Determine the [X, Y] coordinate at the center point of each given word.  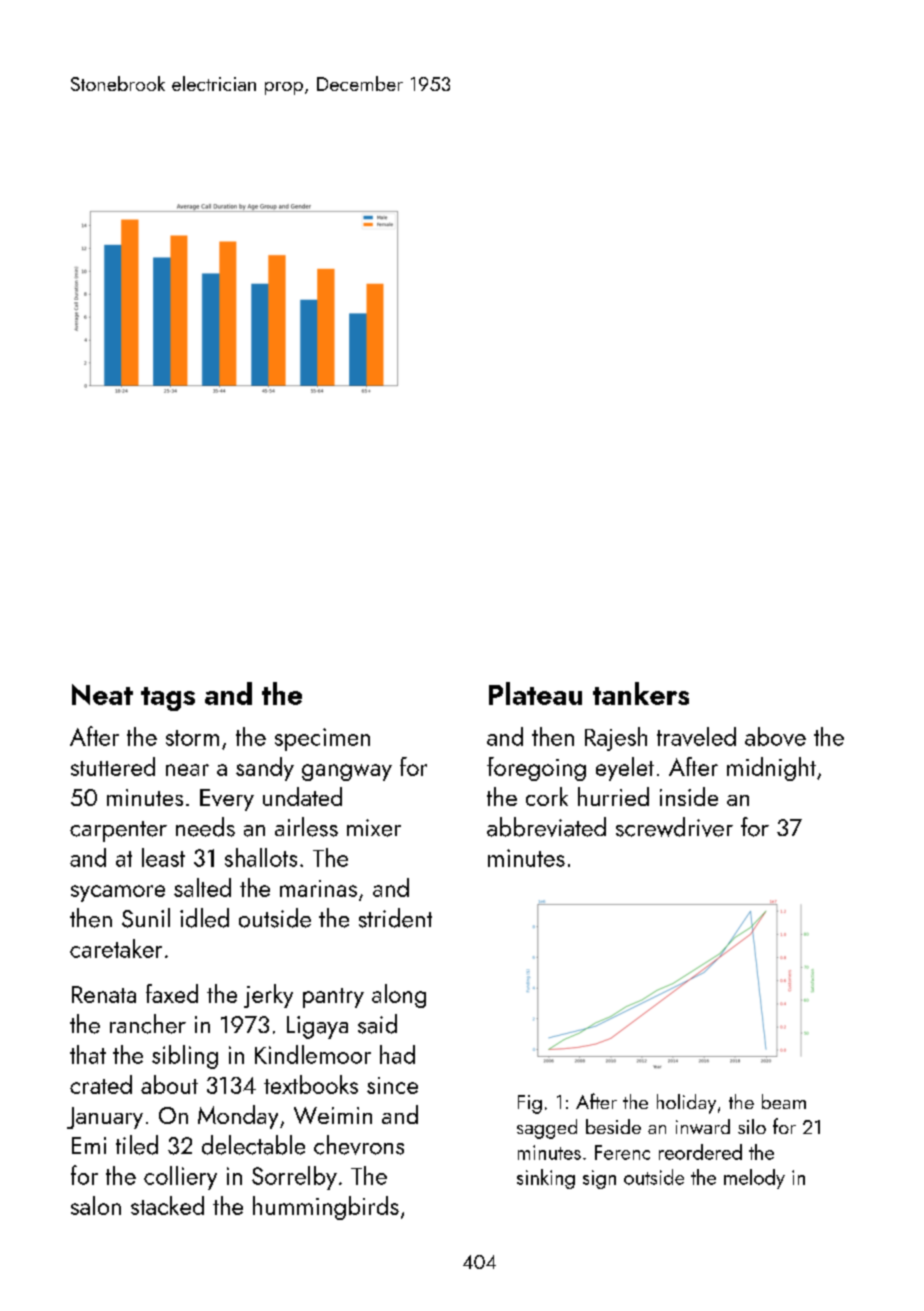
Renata [104, 994]
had [397, 1054]
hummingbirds [326, 1208]
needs [205, 827]
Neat [102, 694]
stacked [167, 1205]
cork [547, 796]
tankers [641, 693]
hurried [613, 796]
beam [784, 1101]
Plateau [535, 693]
